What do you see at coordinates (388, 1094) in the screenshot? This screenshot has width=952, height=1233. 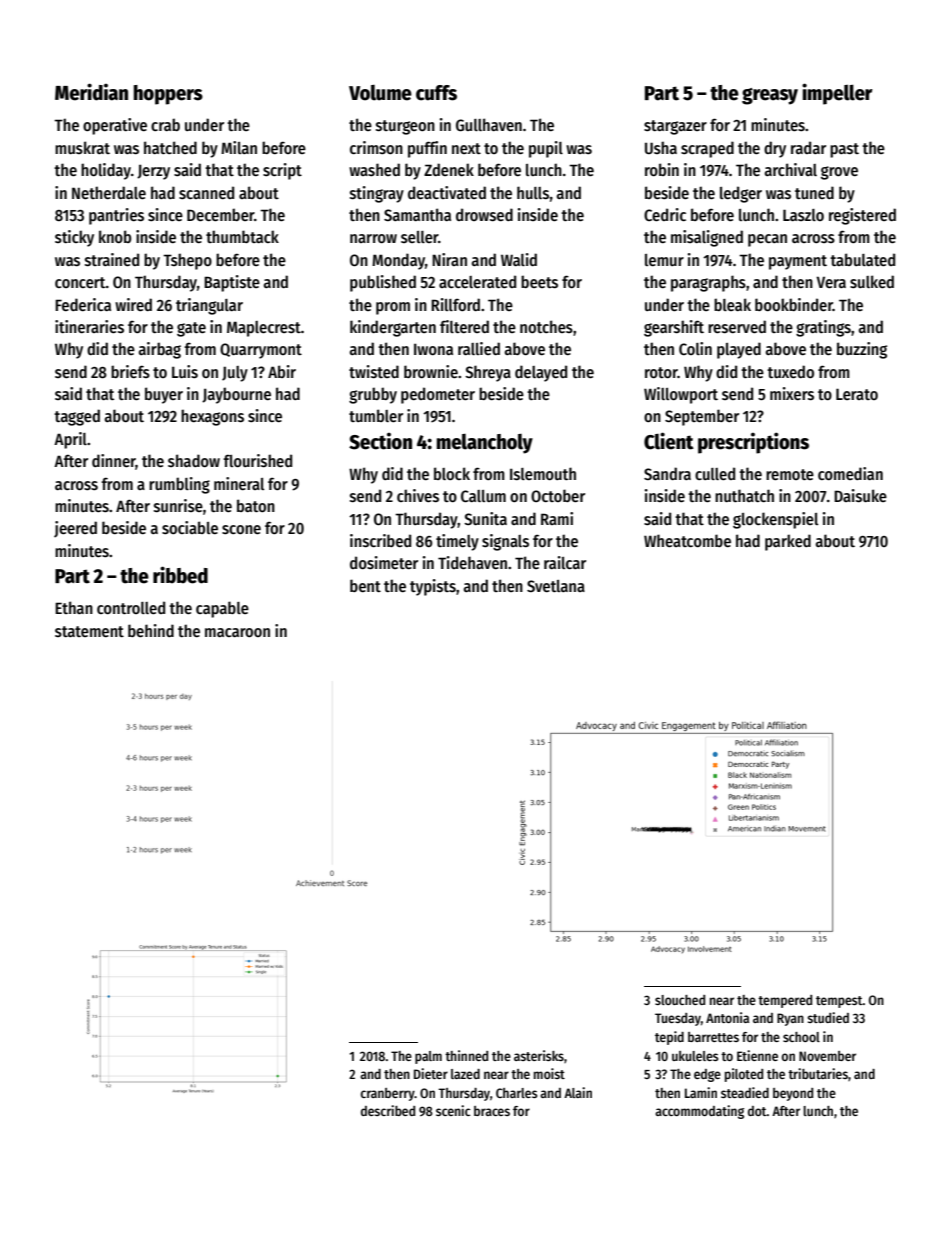 I see `cranberry` at bounding box center [388, 1094].
